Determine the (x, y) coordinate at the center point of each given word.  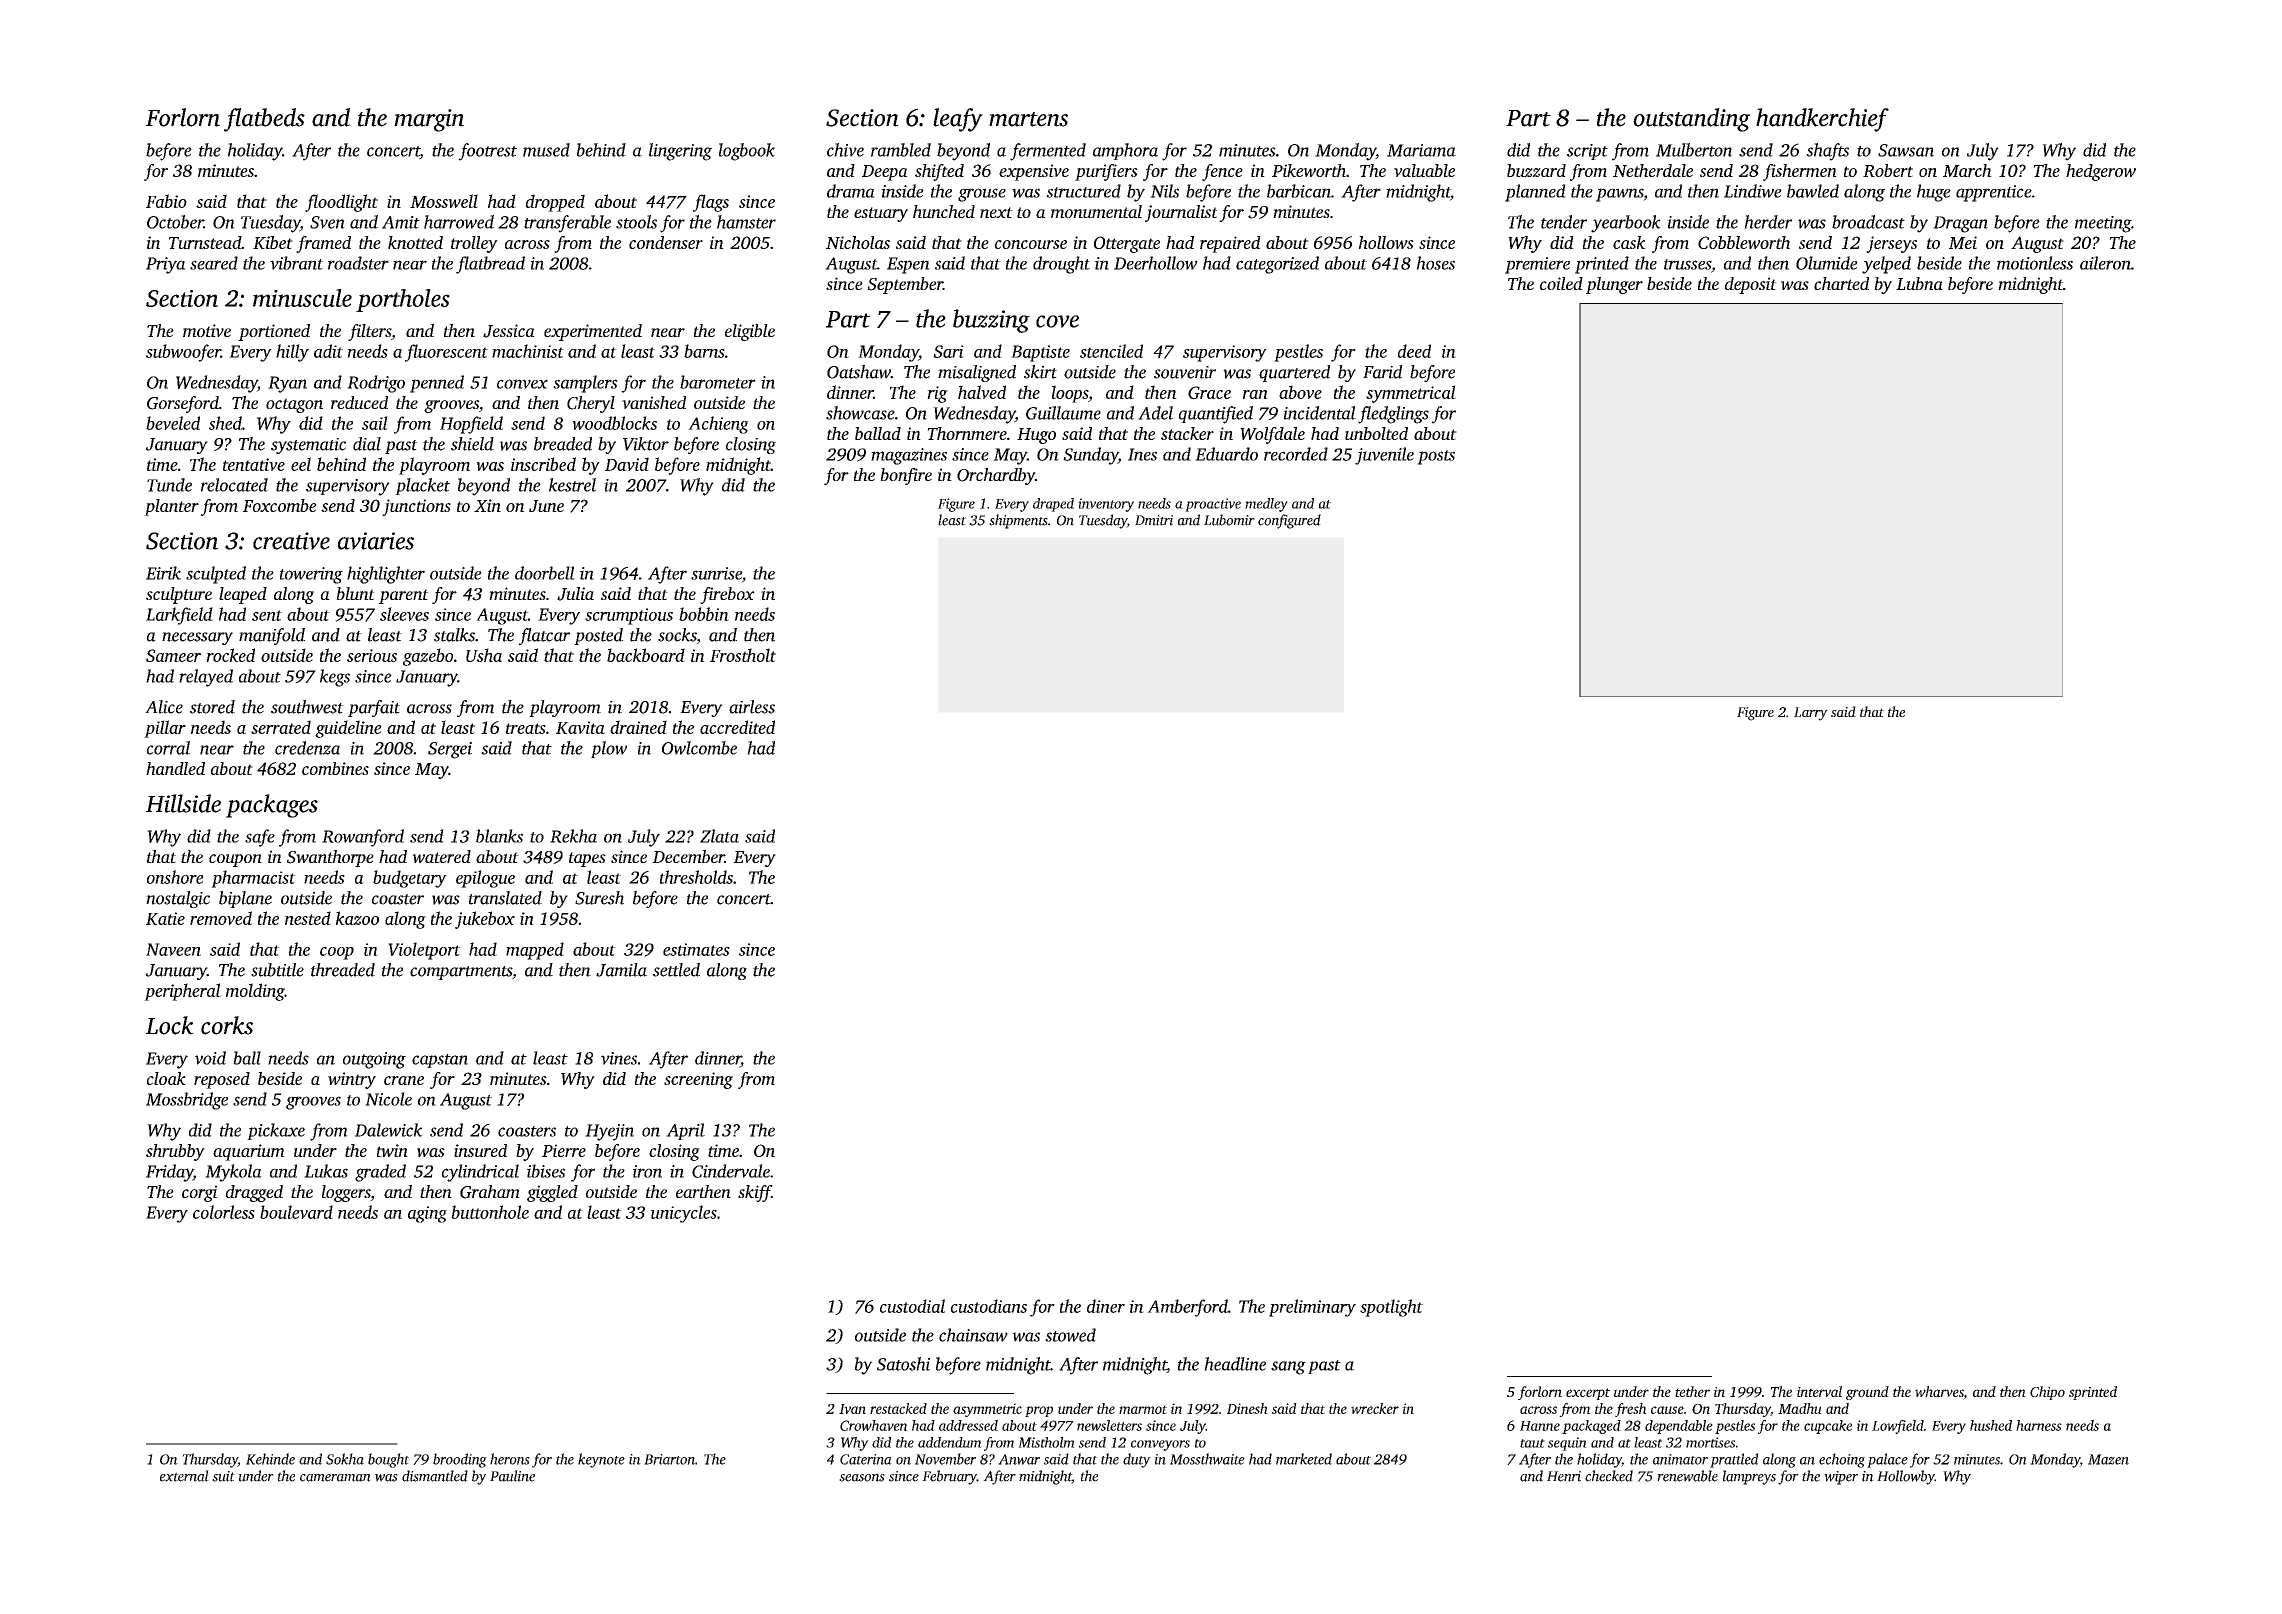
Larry (1811, 714)
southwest (307, 707)
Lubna (1919, 283)
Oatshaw (859, 372)
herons (510, 1459)
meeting (2103, 224)
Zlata (719, 836)
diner (1106, 1306)
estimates (696, 949)
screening (698, 1080)
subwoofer (183, 353)
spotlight (1391, 1308)
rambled (901, 150)
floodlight (341, 203)
